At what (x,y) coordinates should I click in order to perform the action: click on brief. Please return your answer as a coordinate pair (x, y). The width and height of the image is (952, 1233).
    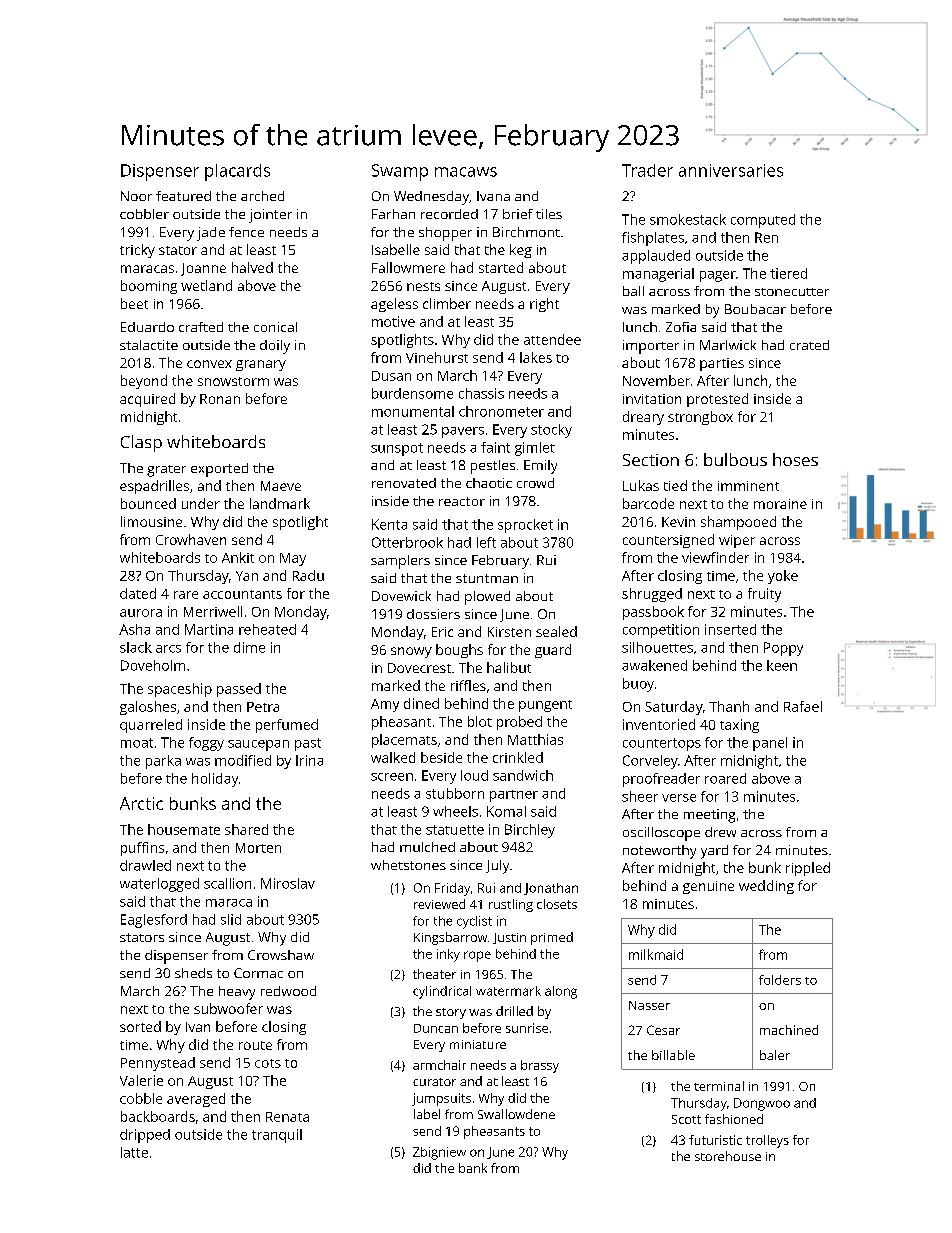
    Looking at the image, I should click on (518, 214).
